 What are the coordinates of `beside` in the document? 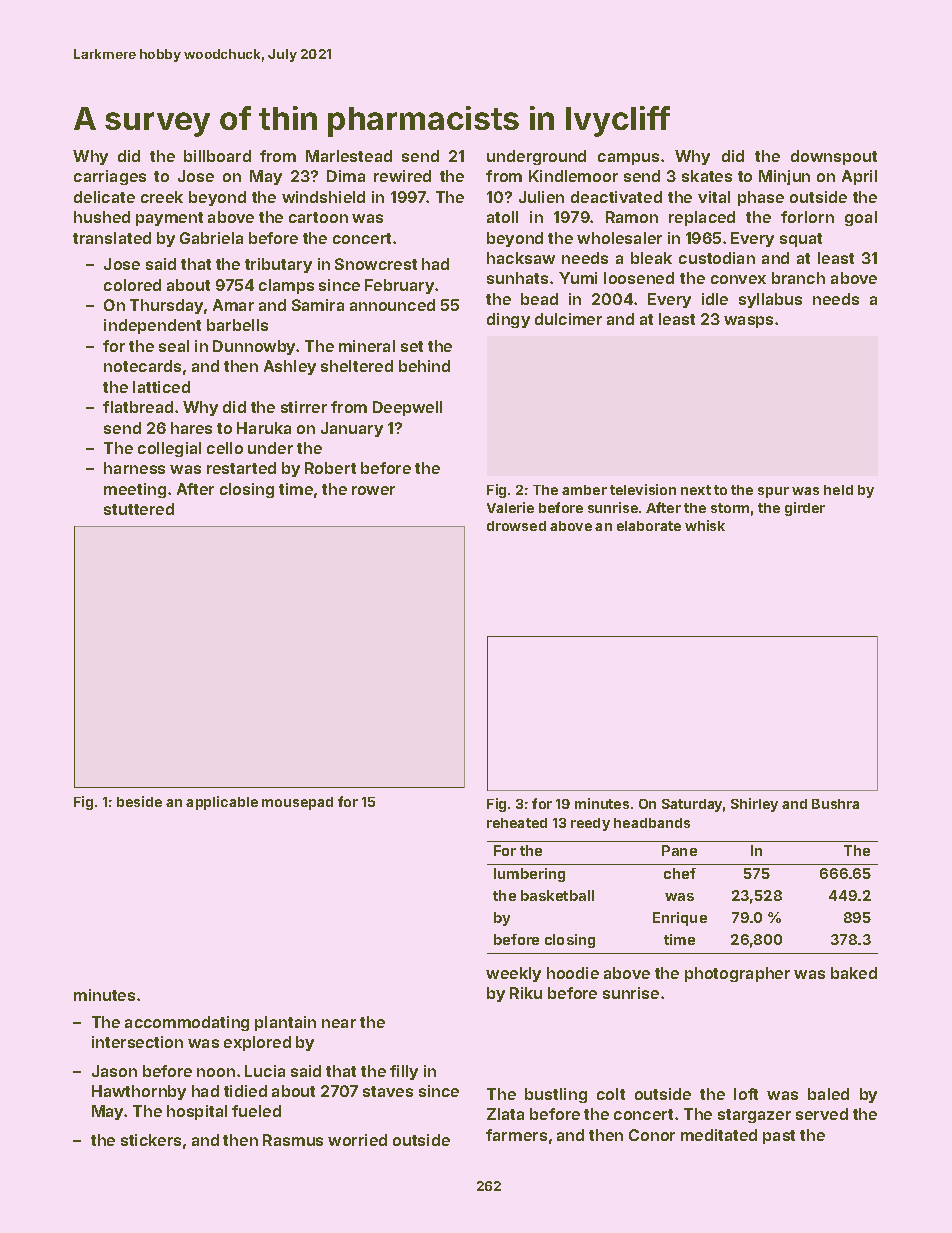 It's located at (139, 801).
